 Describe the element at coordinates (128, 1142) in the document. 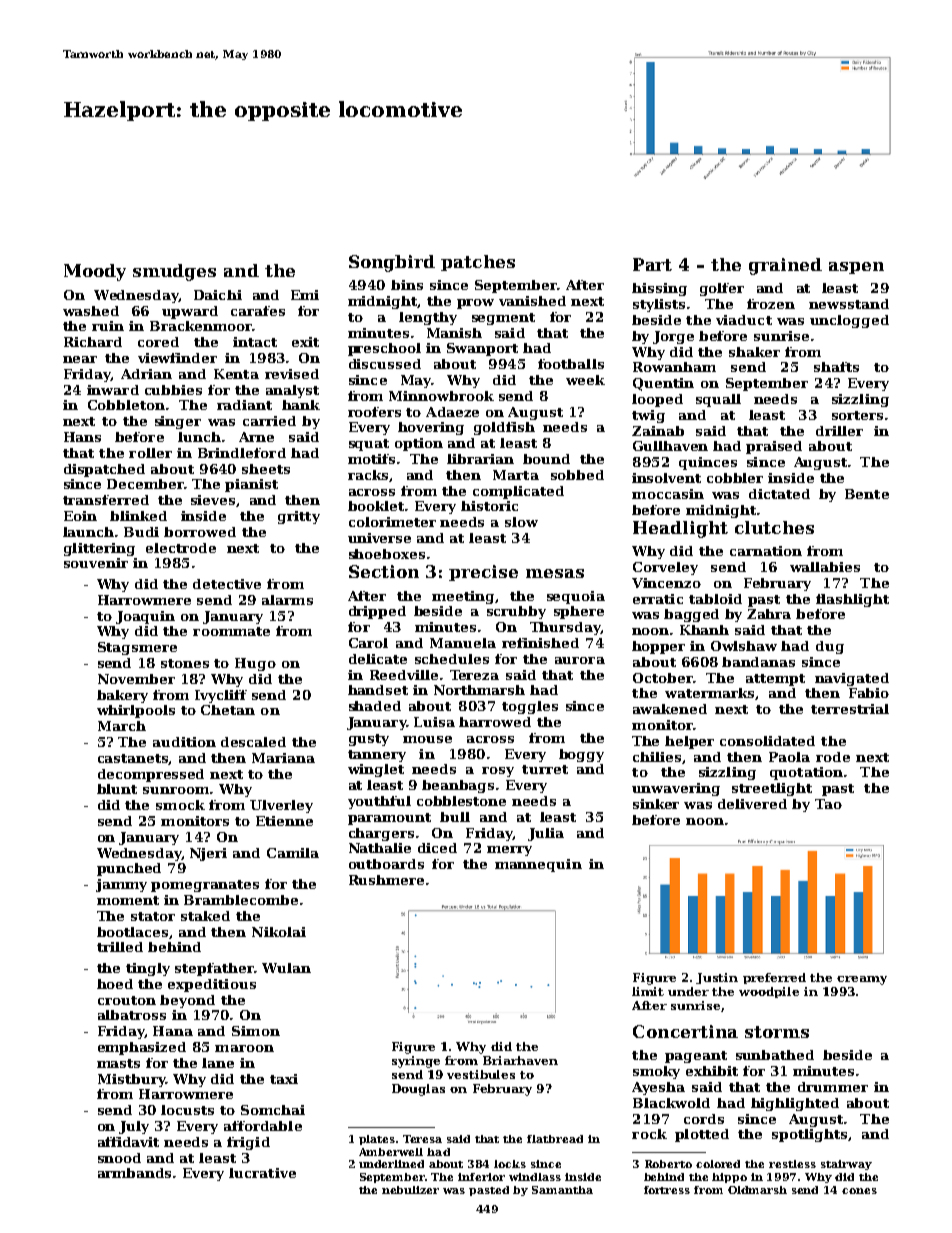

I see `affidavit` at that location.
